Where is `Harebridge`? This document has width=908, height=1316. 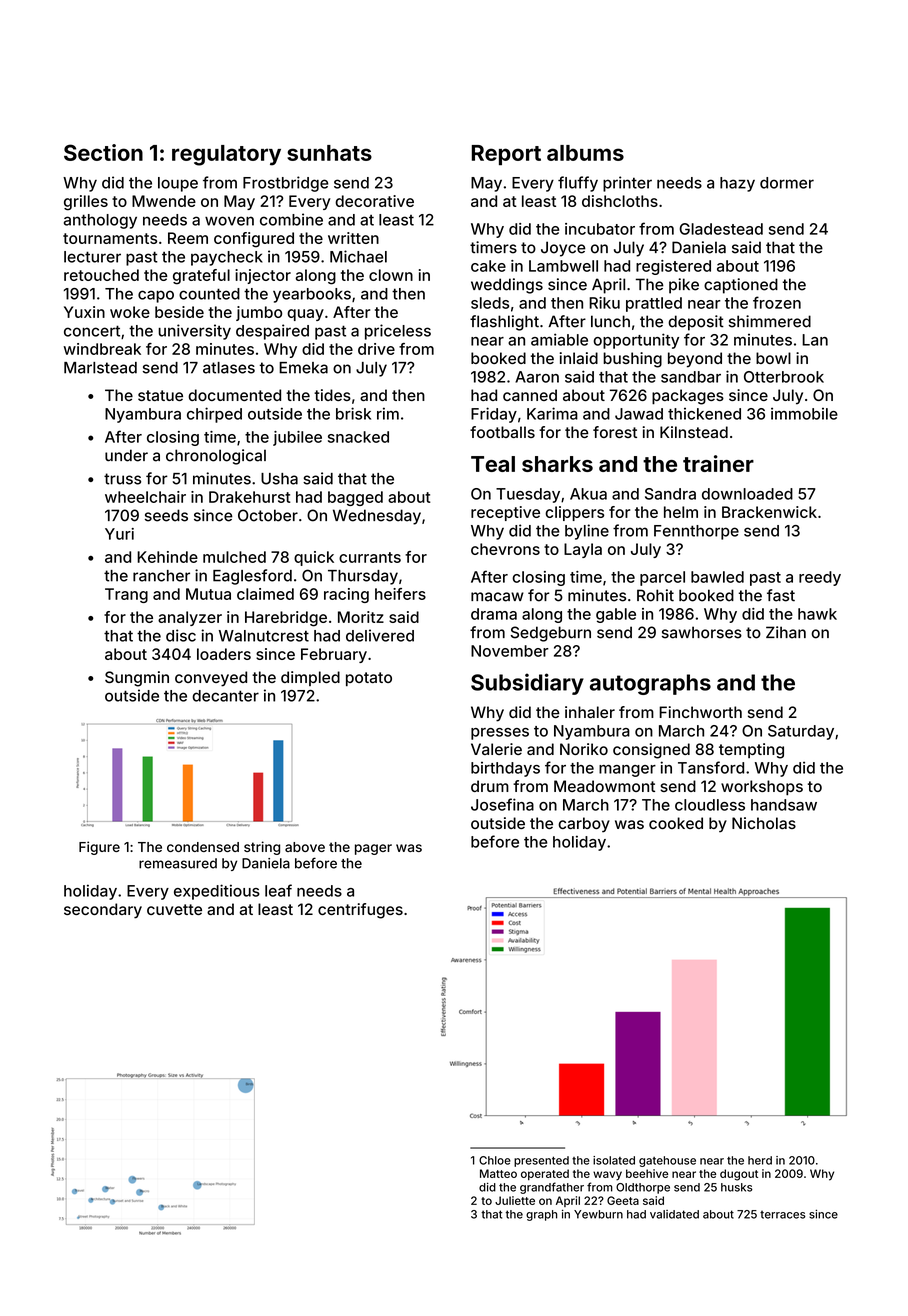 Harebridge is located at coordinates (286, 619).
